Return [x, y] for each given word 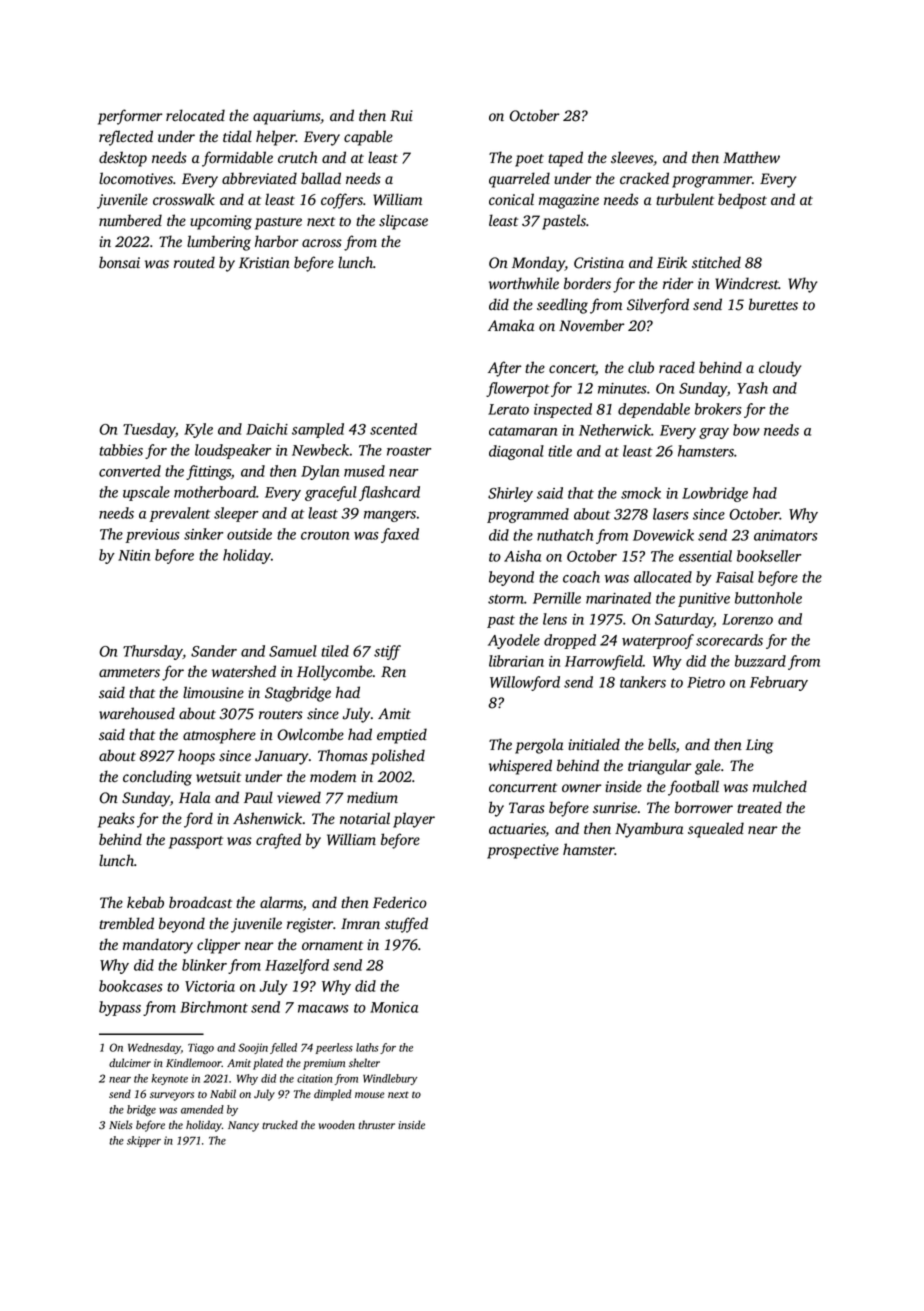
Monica [394, 1007]
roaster [409, 451]
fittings [208, 472]
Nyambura [649, 830]
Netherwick [615, 430]
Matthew [751, 157]
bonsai [119, 262]
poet [529, 160]
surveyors [172, 1096]
